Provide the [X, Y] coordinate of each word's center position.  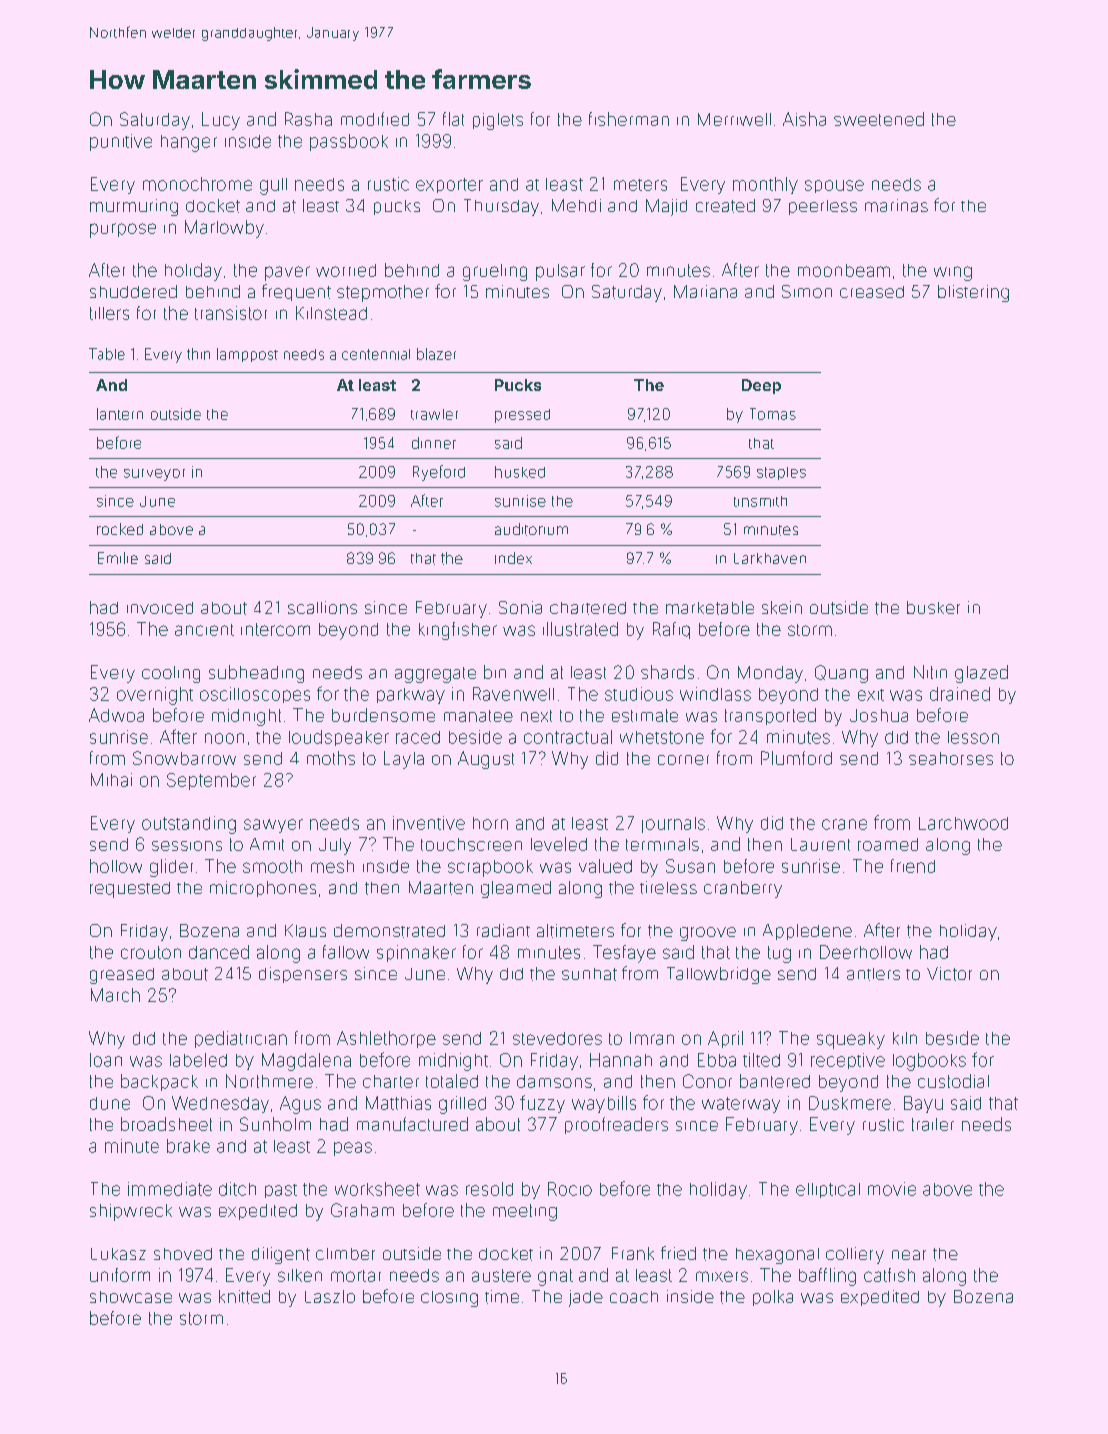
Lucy [221, 121]
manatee [478, 716]
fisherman [629, 119]
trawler [434, 414]
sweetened [879, 119]
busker [933, 607]
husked [520, 472]
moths [331, 758]
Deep [761, 386]
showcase [131, 1297]
